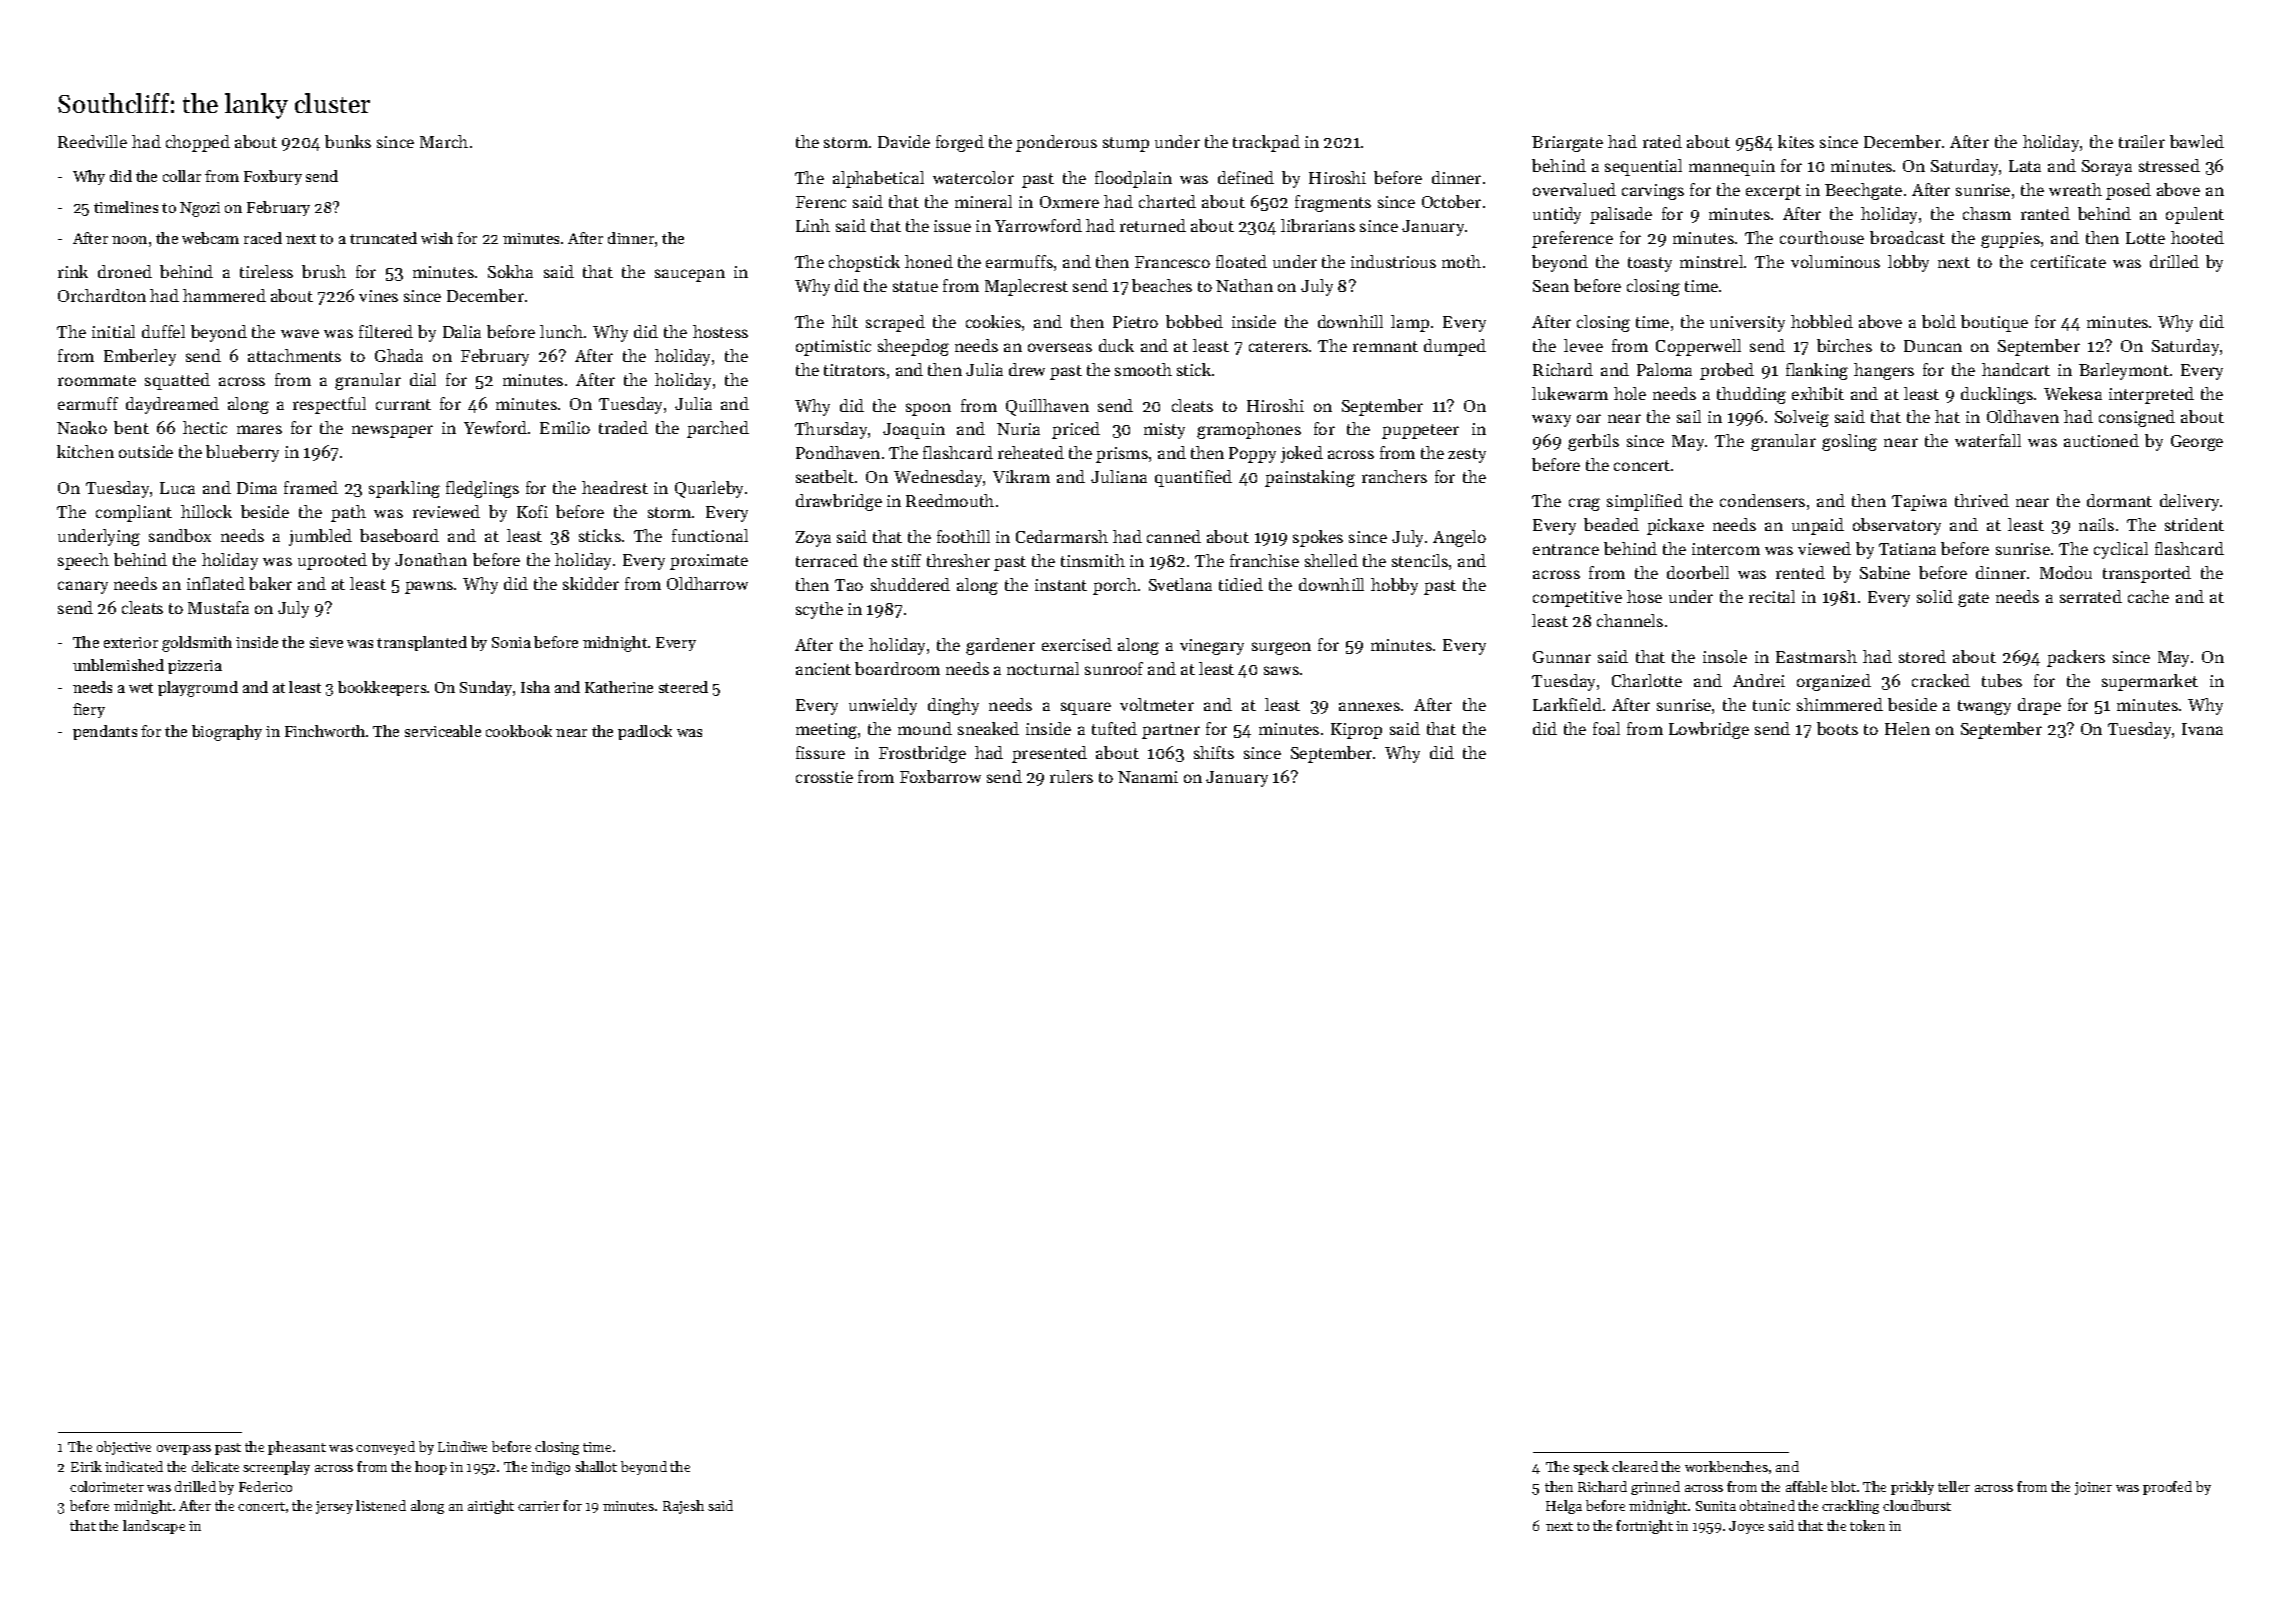 The width and height of the screenshot is (2282, 1614). What do you see at coordinates (1837, 728) in the screenshot?
I see `boots` at bounding box center [1837, 728].
